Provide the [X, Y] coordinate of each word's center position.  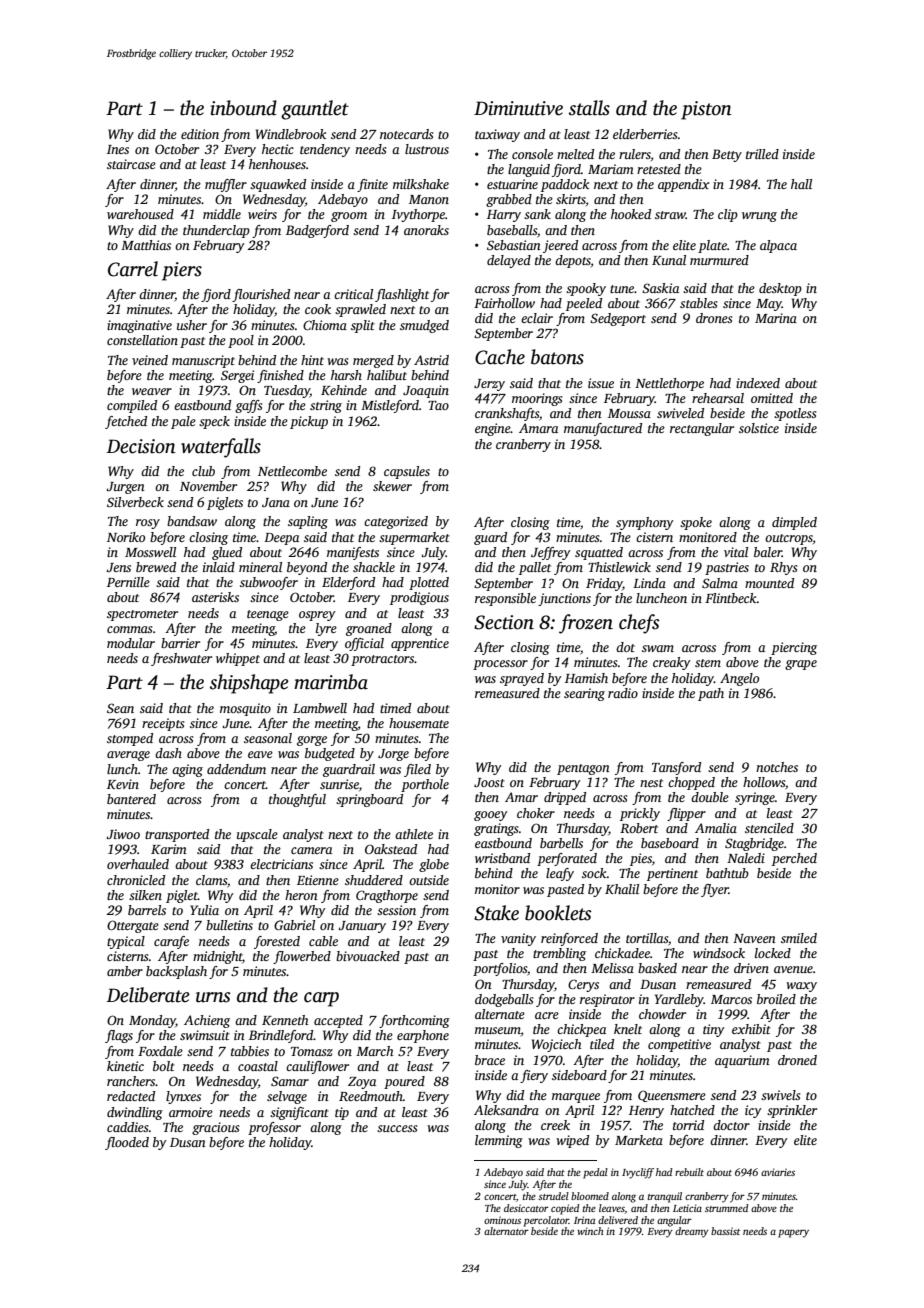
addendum [236, 769]
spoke [696, 523]
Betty [727, 155]
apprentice [420, 644]
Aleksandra [506, 1110]
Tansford [676, 768]
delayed [509, 261]
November [208, 486]
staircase [131, 164]
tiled [602, 1044]
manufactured [603, 429]
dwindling [135, 1113]
